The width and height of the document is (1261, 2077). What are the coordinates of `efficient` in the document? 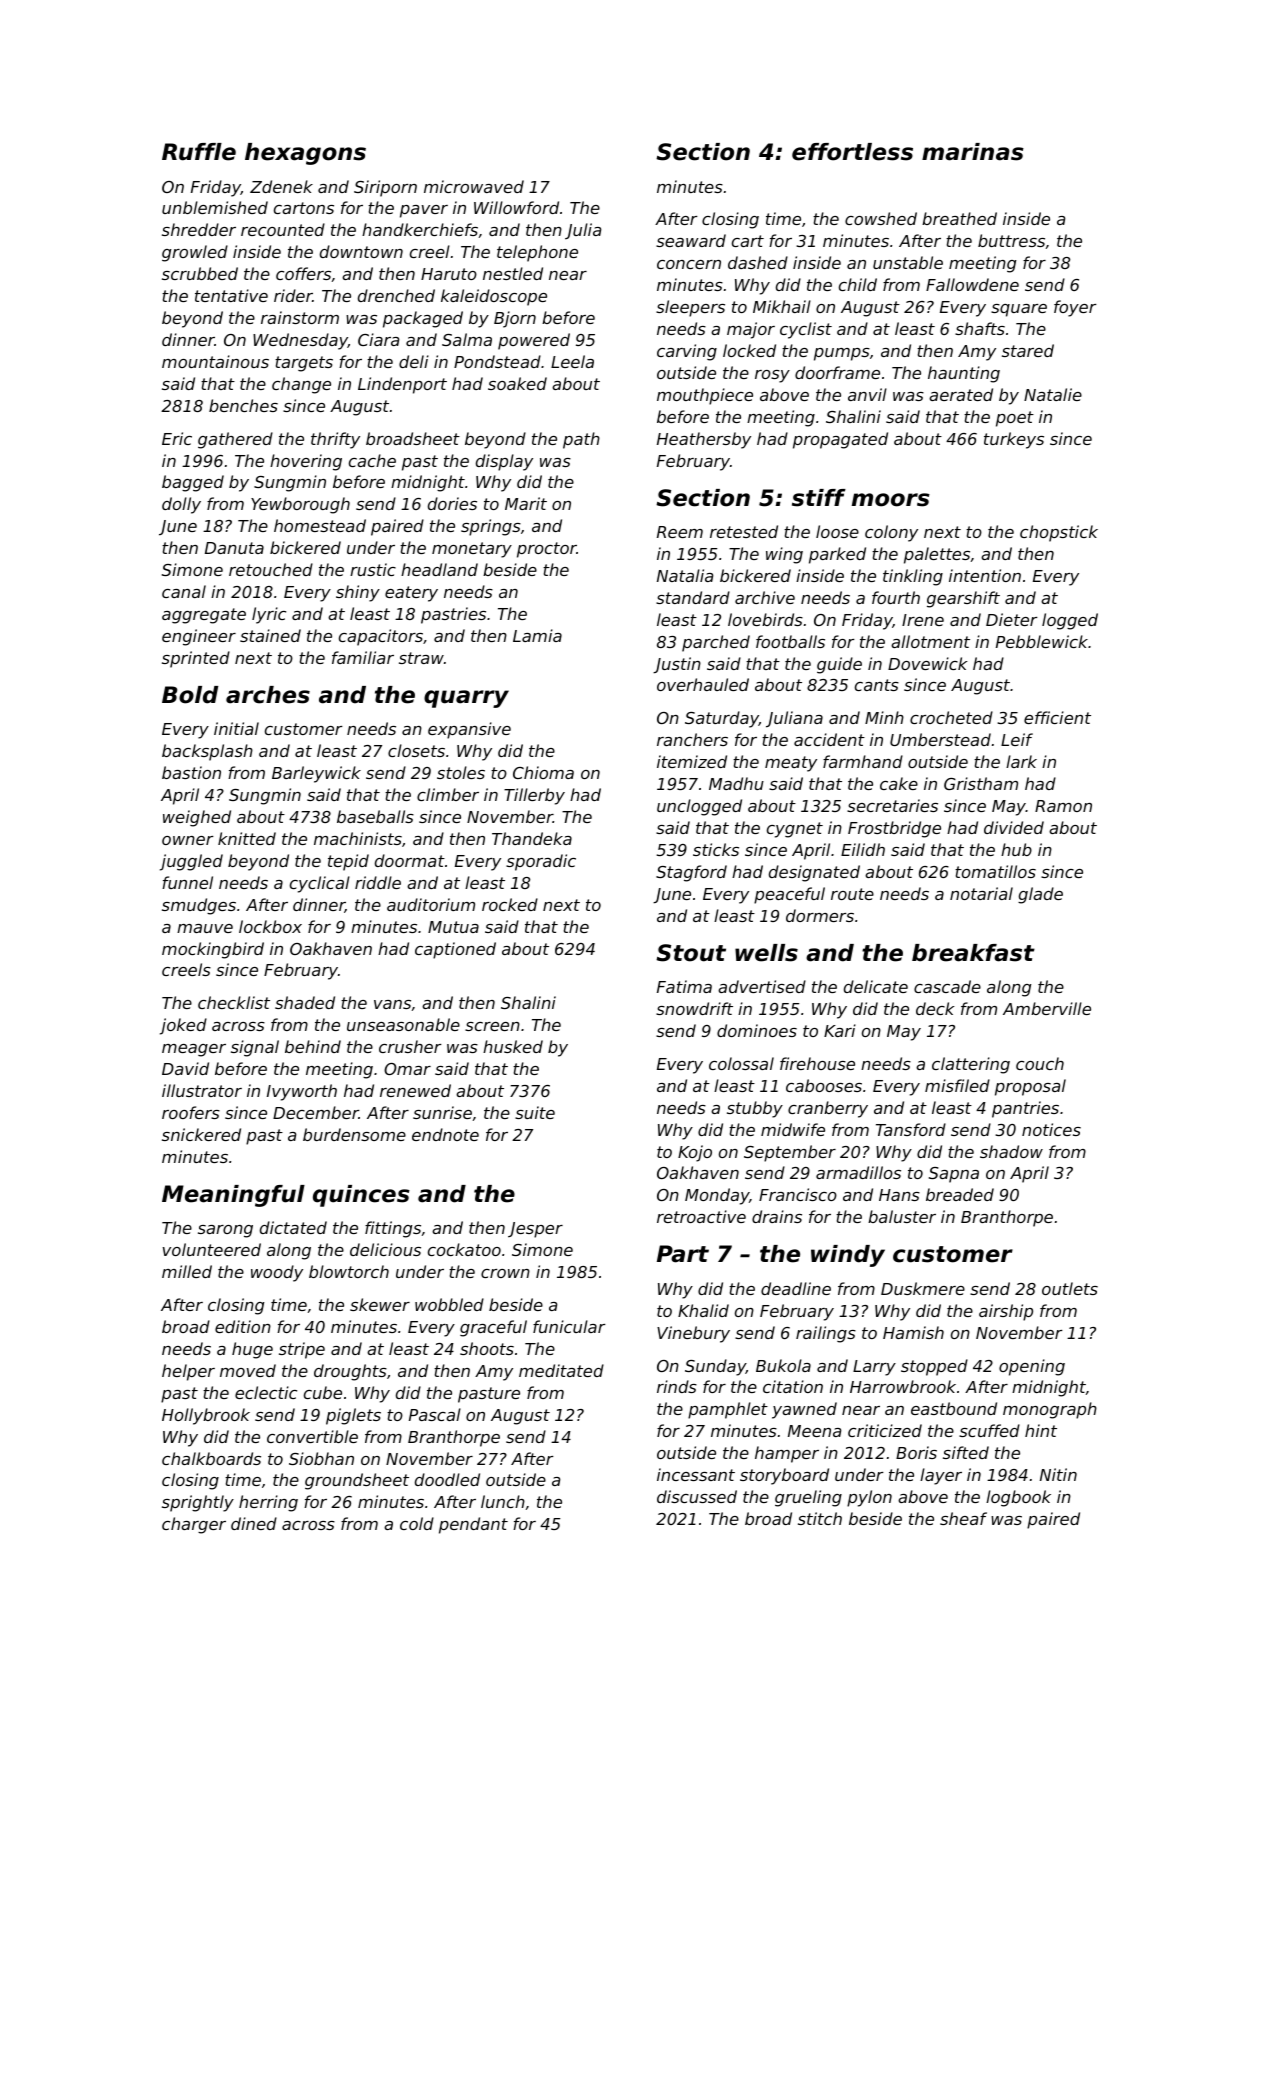 It's located at (1057, 717).
